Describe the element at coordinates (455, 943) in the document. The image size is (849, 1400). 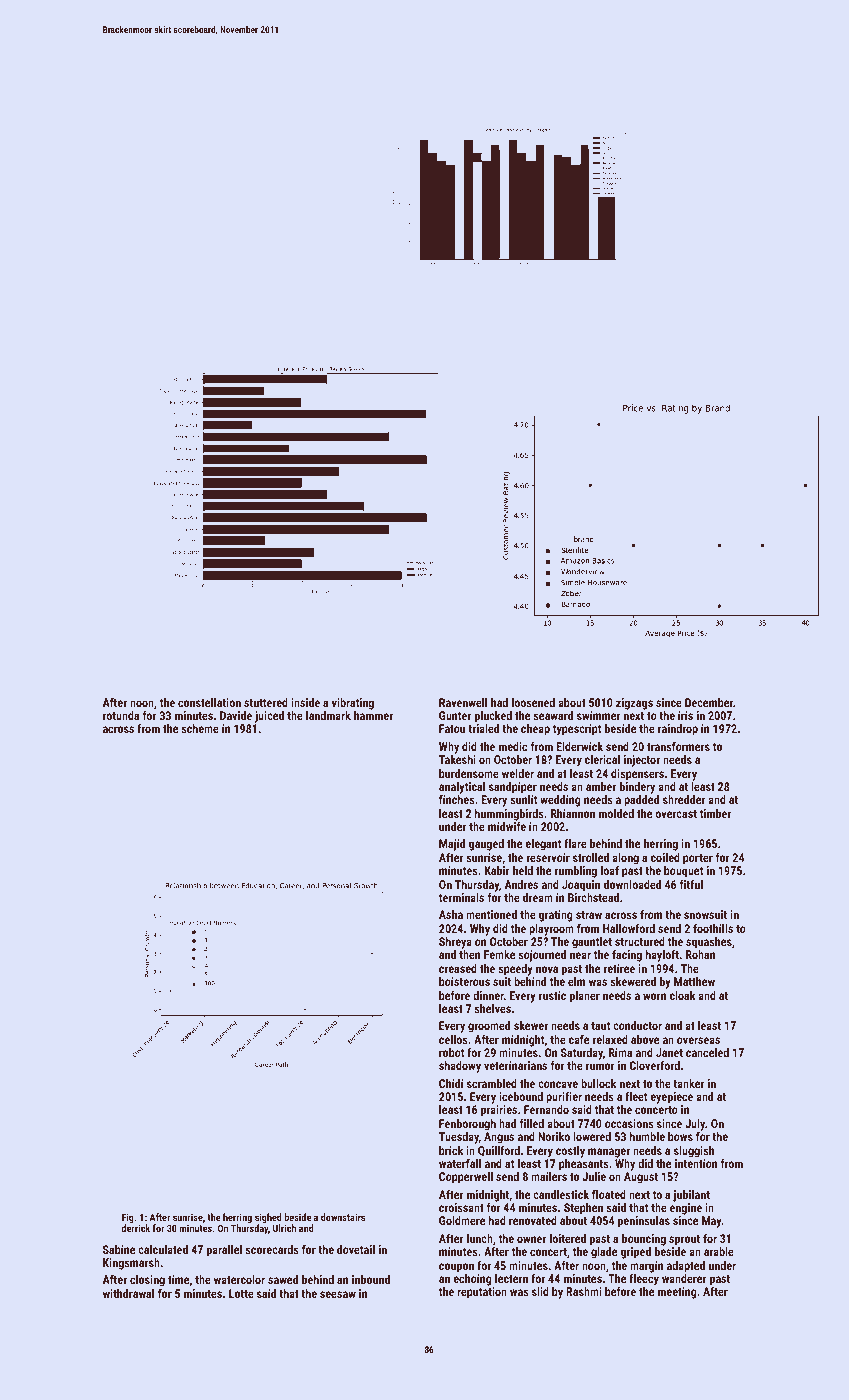
I see `Shreya` at that location.
